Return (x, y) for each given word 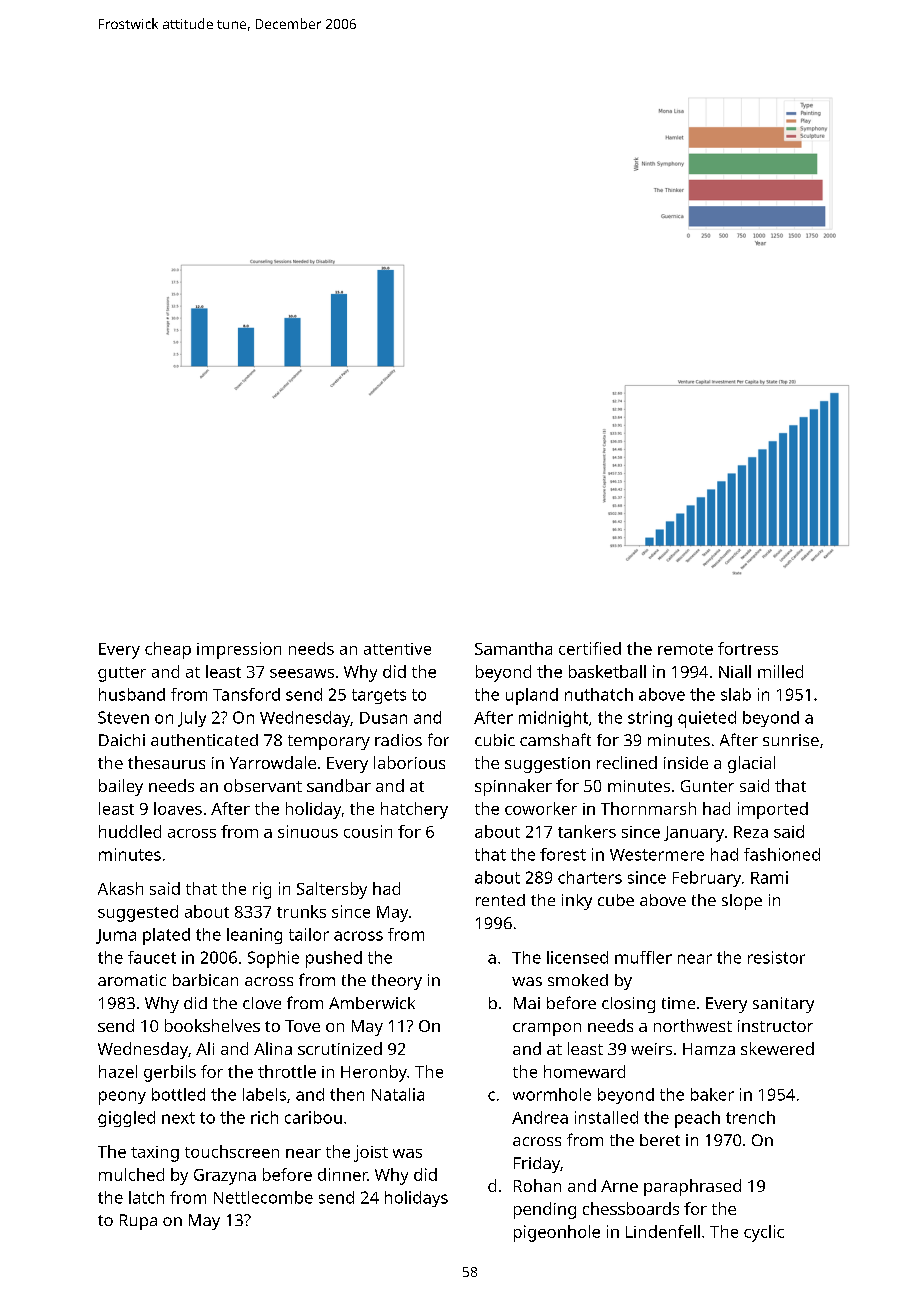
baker (712, 1094)
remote (685, 649)
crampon (547, 1029)
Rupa (138, 1222)
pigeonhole (557, 1233)
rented (500, 900)
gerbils (170, 1073)
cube (616, 900)
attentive (397, 649)
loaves (178, 808)
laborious (409, 762)
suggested (138, 913)
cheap (168, 650)
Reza (751, 832)
